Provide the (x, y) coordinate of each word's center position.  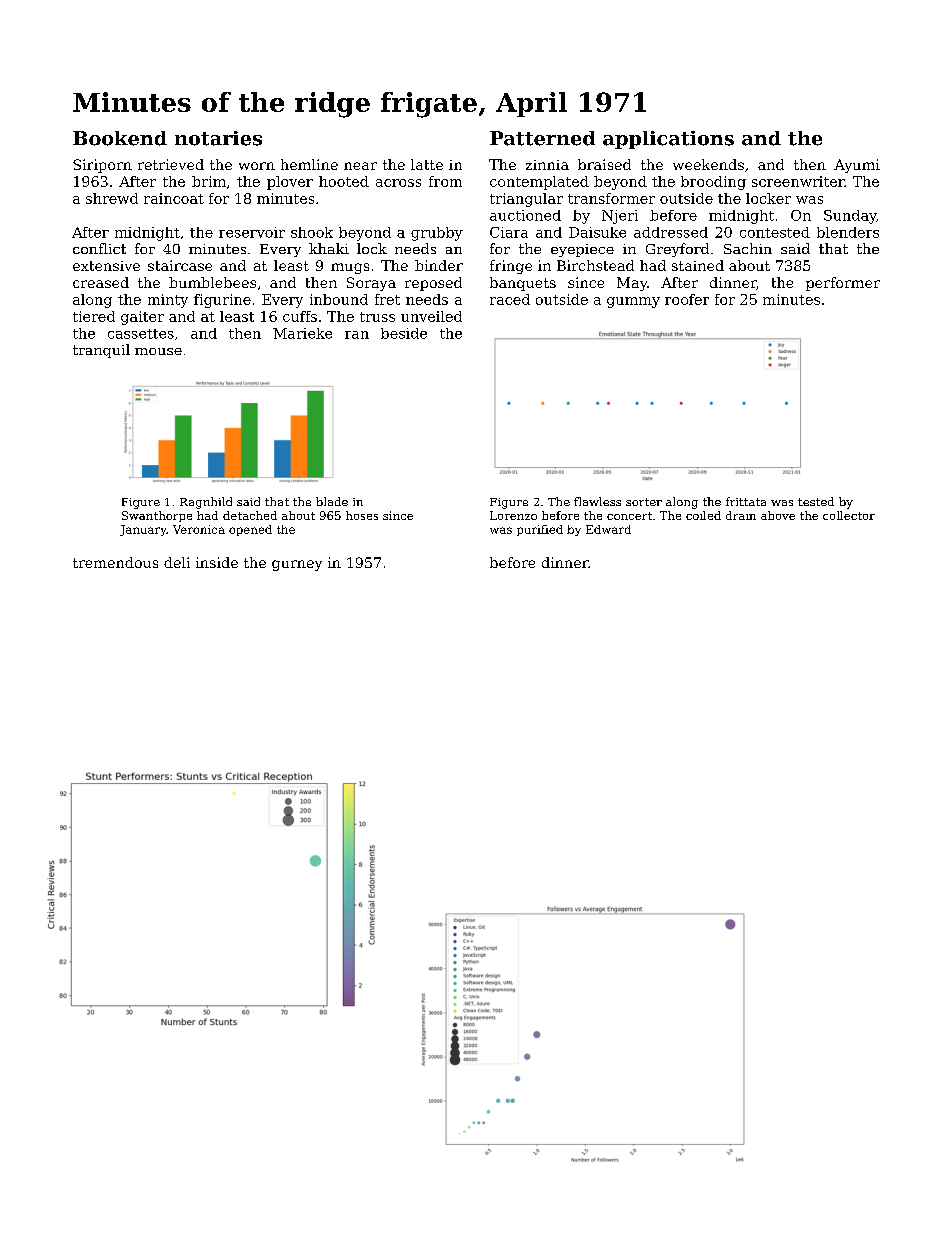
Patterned (542, 138)
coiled (703, 515)
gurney (297, 565)
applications (668, 140)
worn (257, 166)
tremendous (115, 562)
